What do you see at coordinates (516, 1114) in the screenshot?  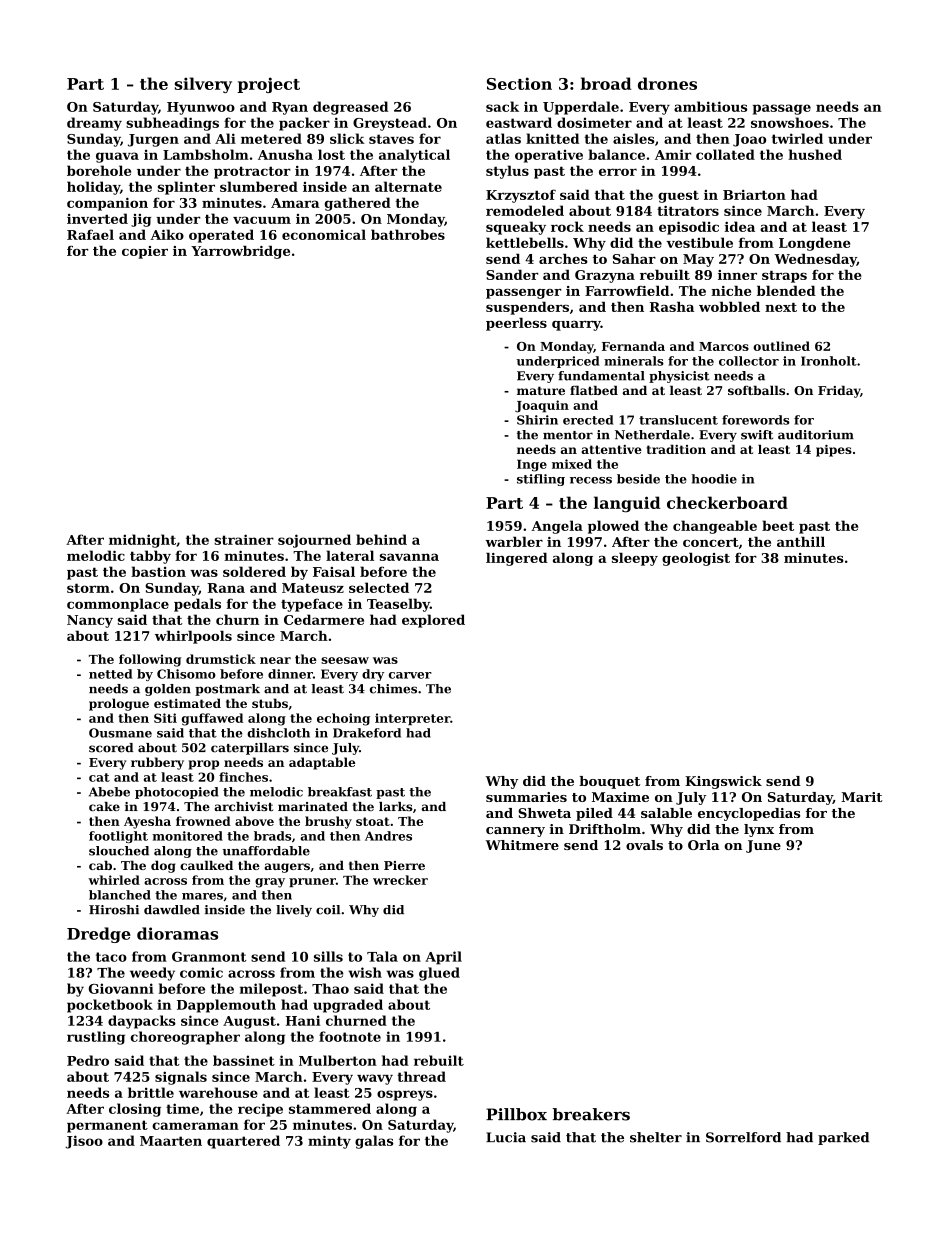 I see `Pillbox` at bounding box center [516, 1114].
